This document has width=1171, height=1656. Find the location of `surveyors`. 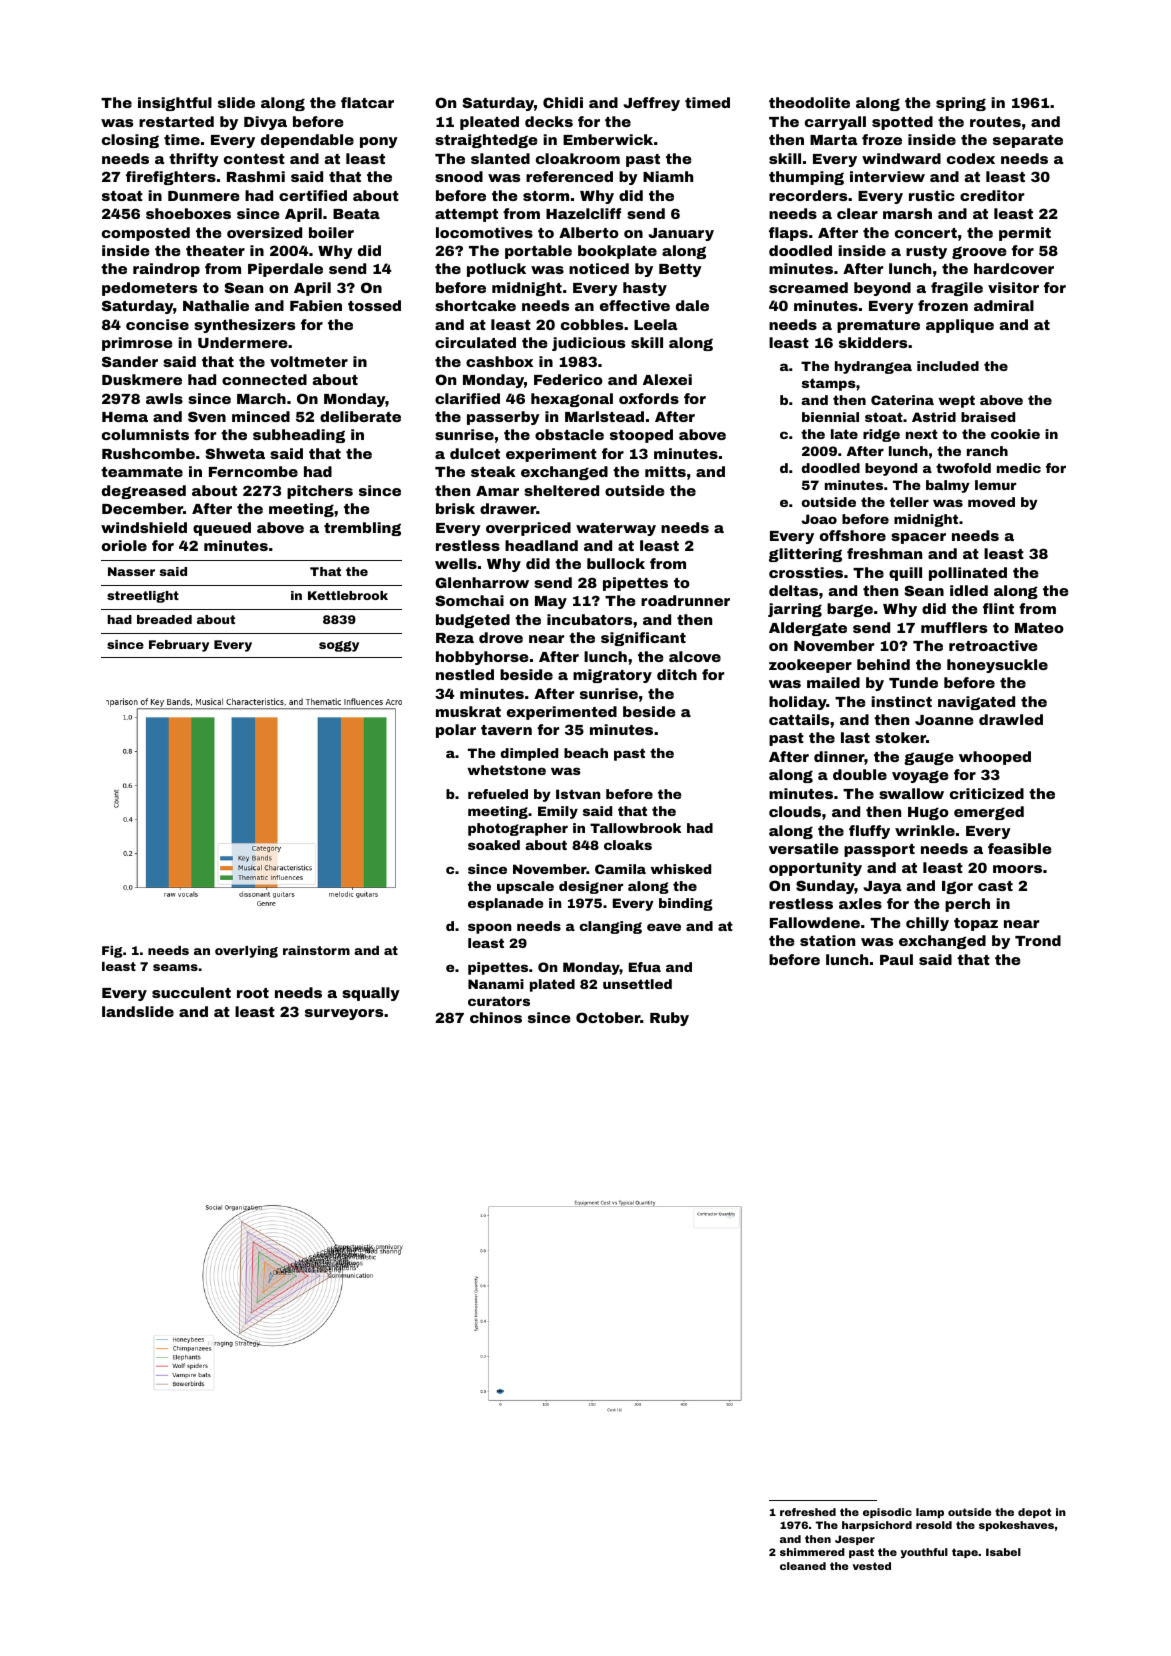

surveyors is located at coordinates (344, 1014).
